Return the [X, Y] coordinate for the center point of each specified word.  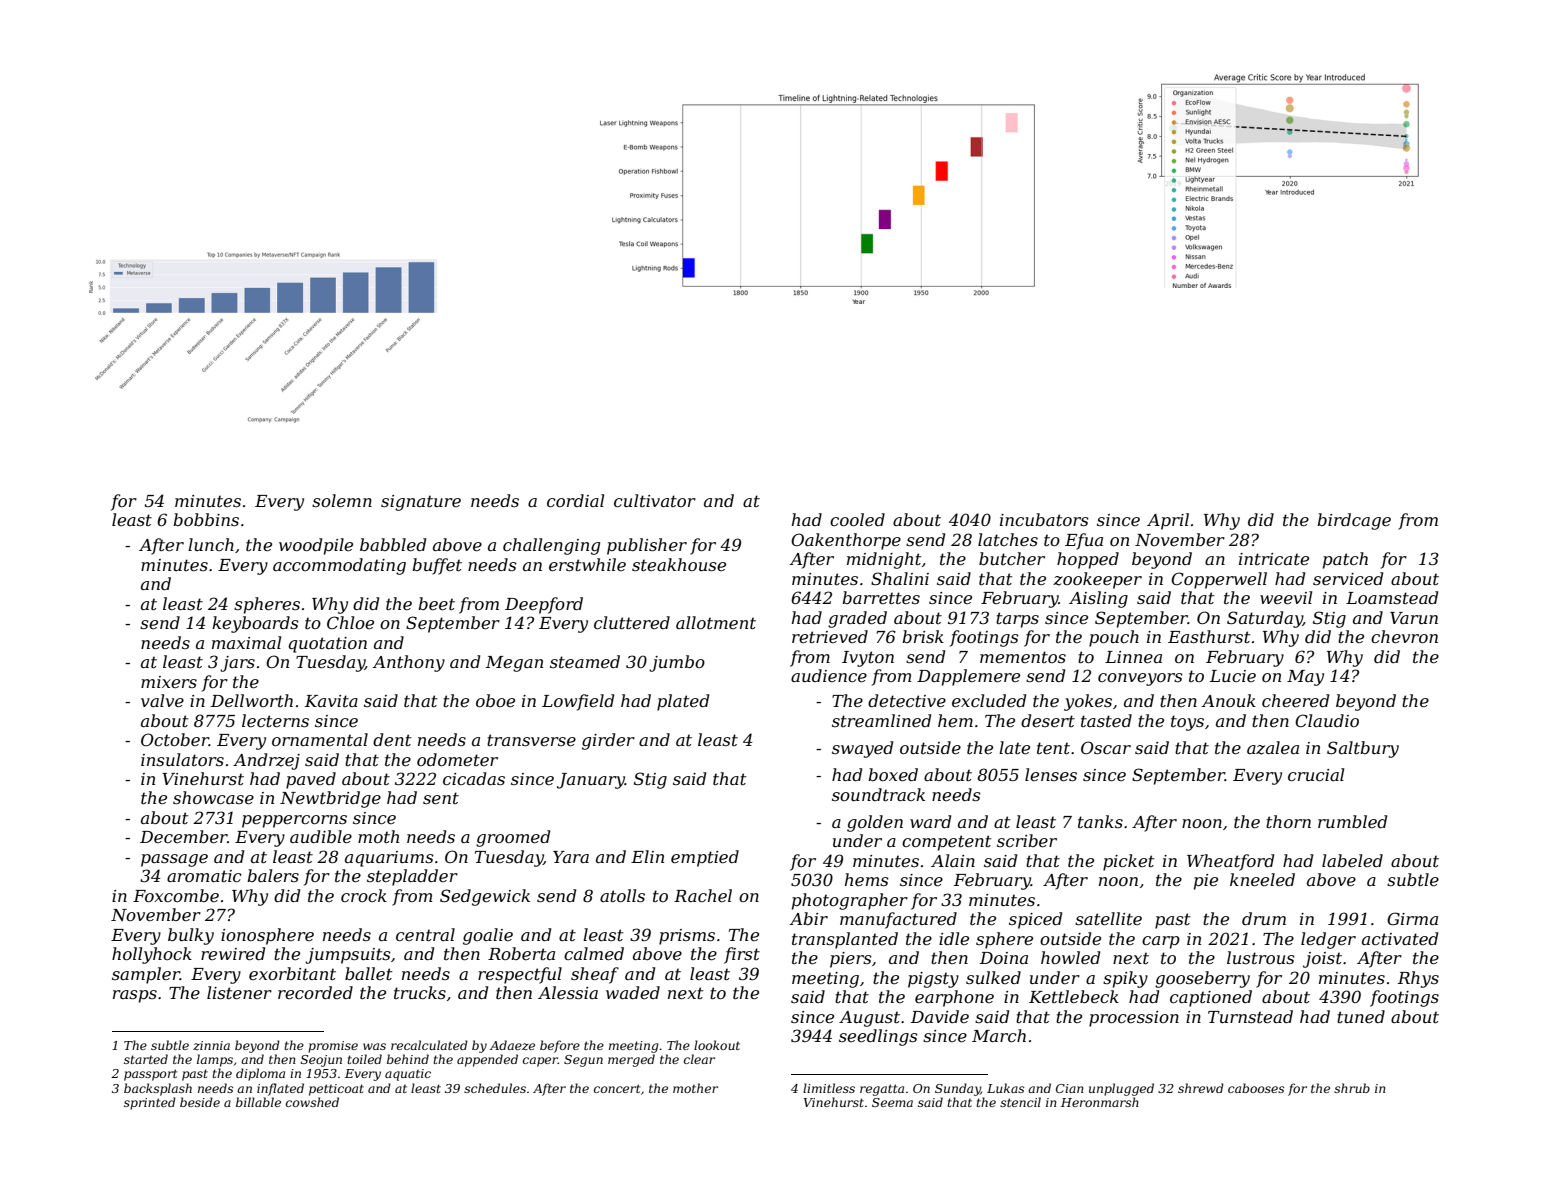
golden [875, 823]
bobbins [206, 519]
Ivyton [868, 659]
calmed [594, 953]
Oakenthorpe [846, 541]
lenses [1051, 774]
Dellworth [252, 700]
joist [1322, 960]
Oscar [1106, 747]
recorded [315, 992]
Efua [1084, 541]
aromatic [204, 876]
